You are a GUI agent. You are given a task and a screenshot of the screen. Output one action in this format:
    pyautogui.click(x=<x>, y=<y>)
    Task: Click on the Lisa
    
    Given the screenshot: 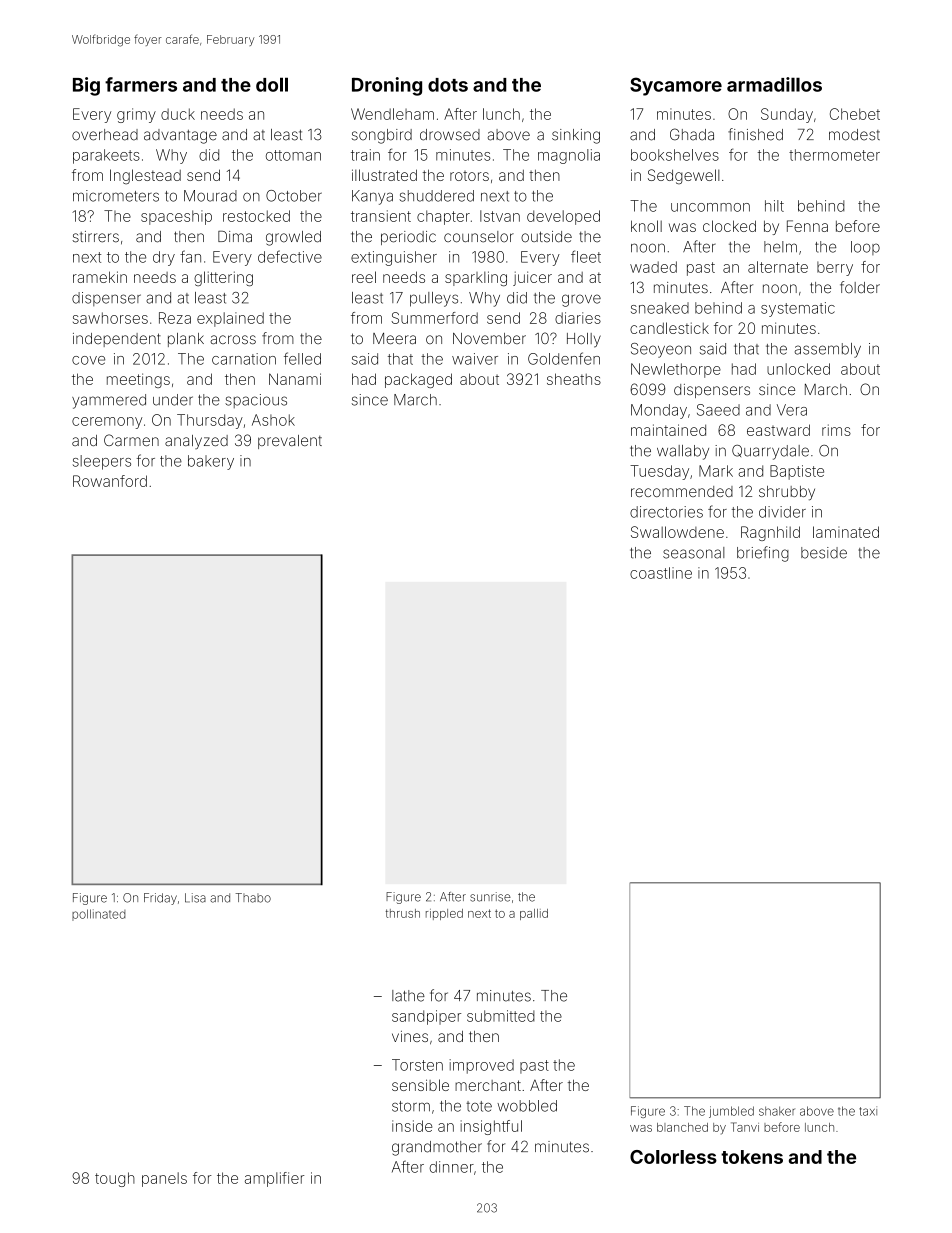 What is the action you would take?
    pyautogui.click(x=195, y=898)
